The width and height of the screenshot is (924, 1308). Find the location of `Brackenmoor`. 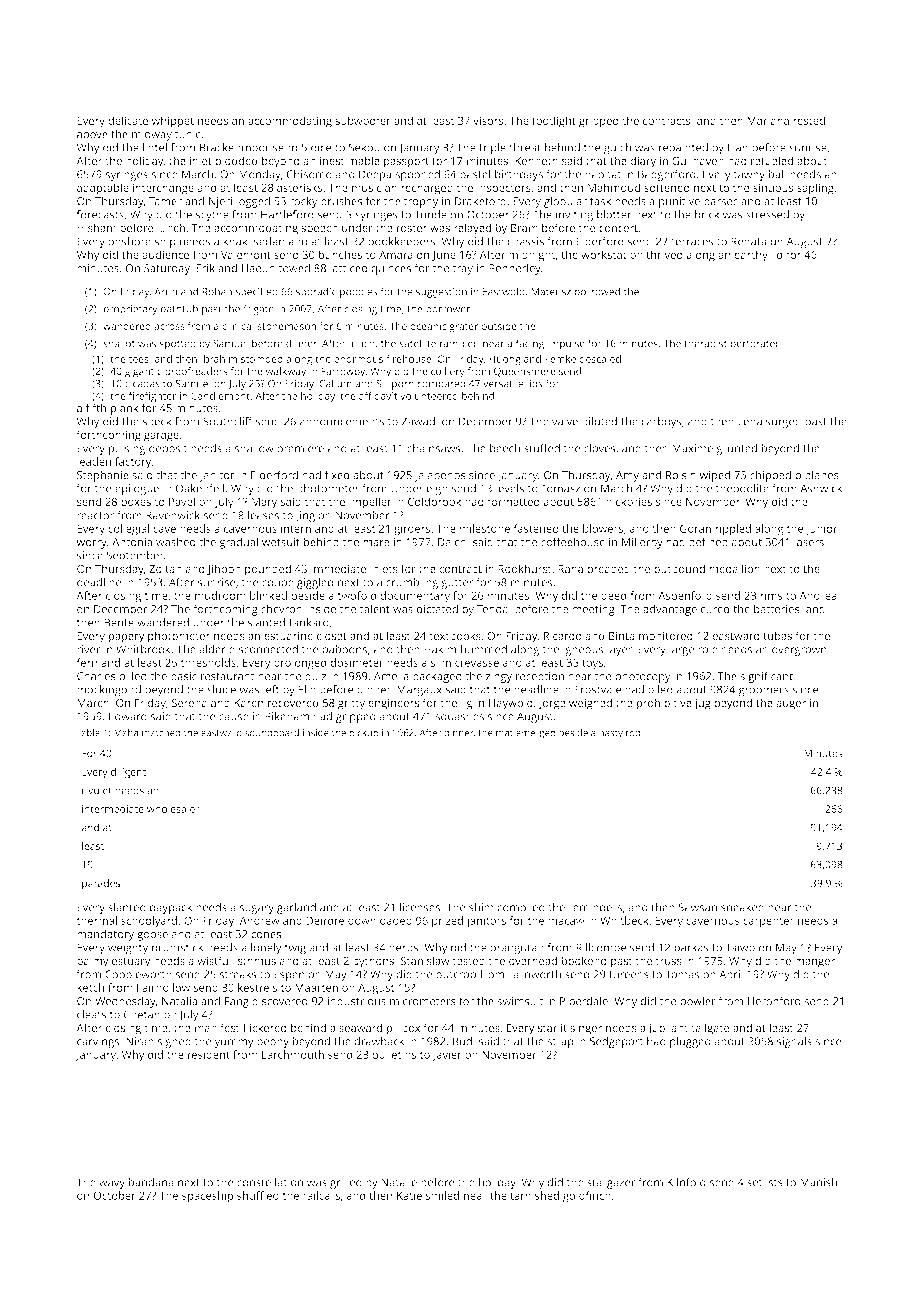

Brackenmoor is located at coordinates (235, 147).
